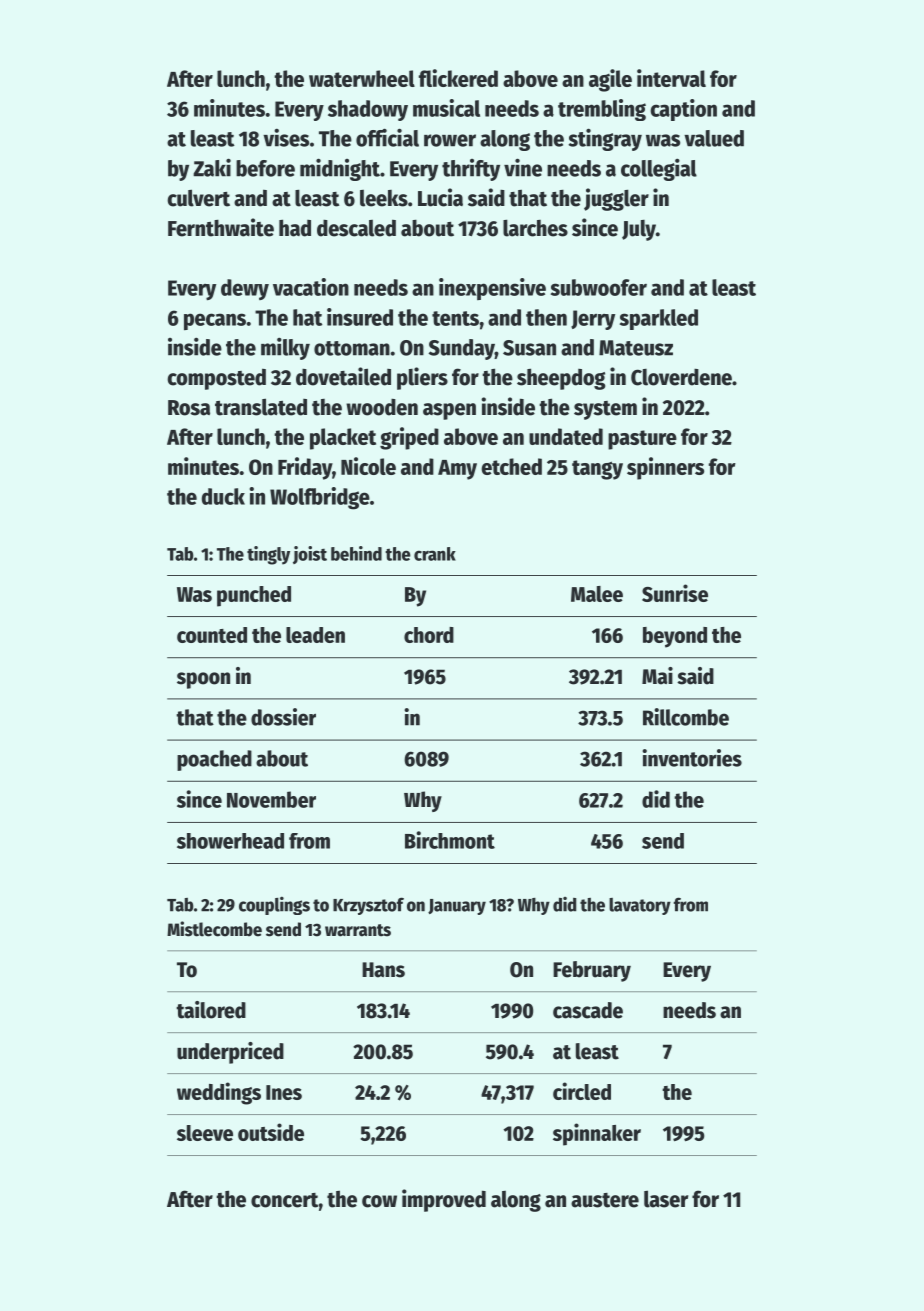 The height and width of the screenshot is (1311, 924). What do you see at coordinates (219, 1093) in the screenshot?
I see `weddings` at bounding box center [219, 1093].
